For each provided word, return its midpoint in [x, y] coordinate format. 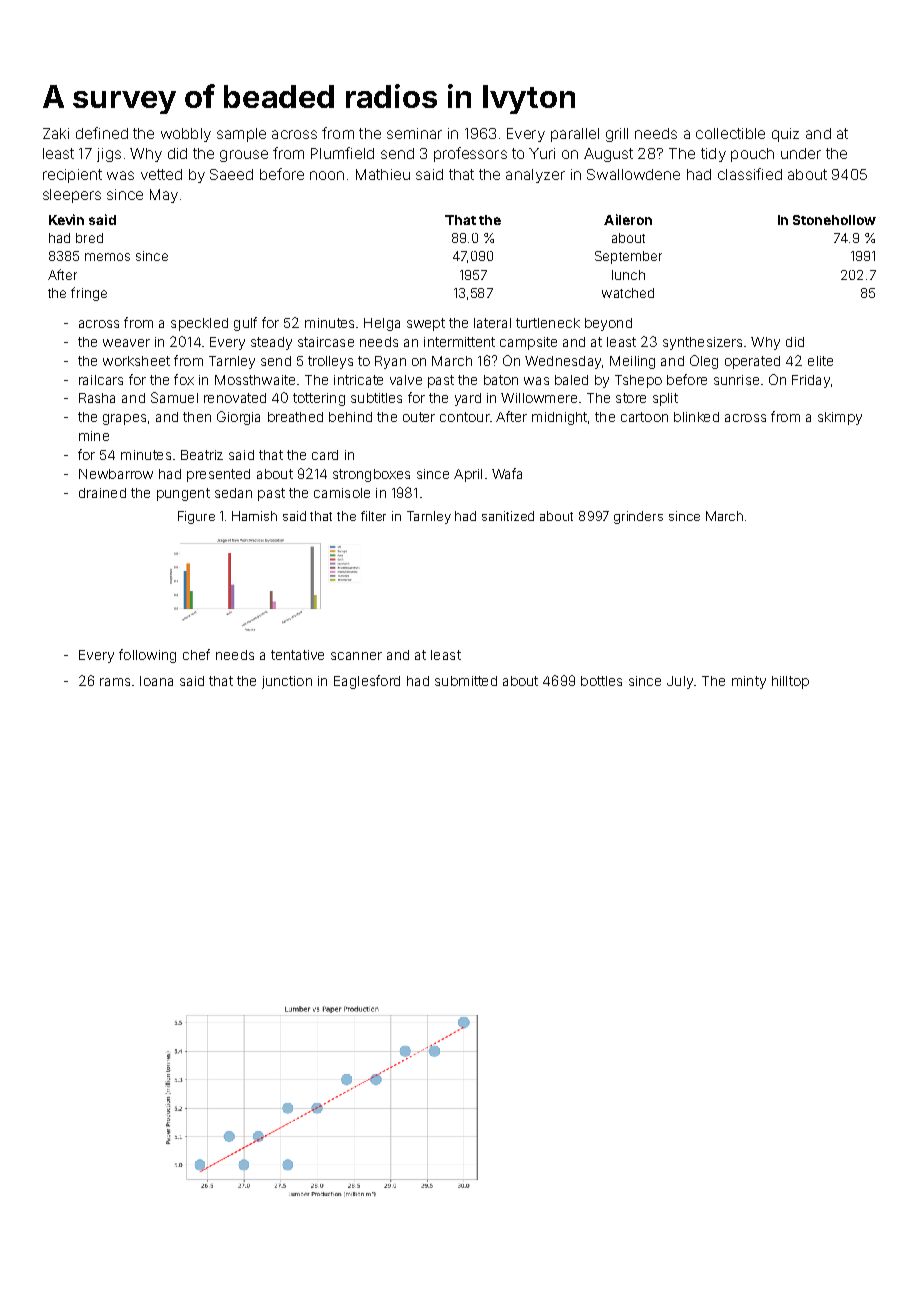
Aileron [628, 219]
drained [102, 493]
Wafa [507, 473]
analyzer [535, 176]
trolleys [330, 362]
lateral [492, 323]
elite [820, 361]
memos [107, 257]
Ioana [156, 681]
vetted [161, 174]
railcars [101, 380]
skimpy [840, 418]
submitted [466, 681]
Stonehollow [834, 220]
